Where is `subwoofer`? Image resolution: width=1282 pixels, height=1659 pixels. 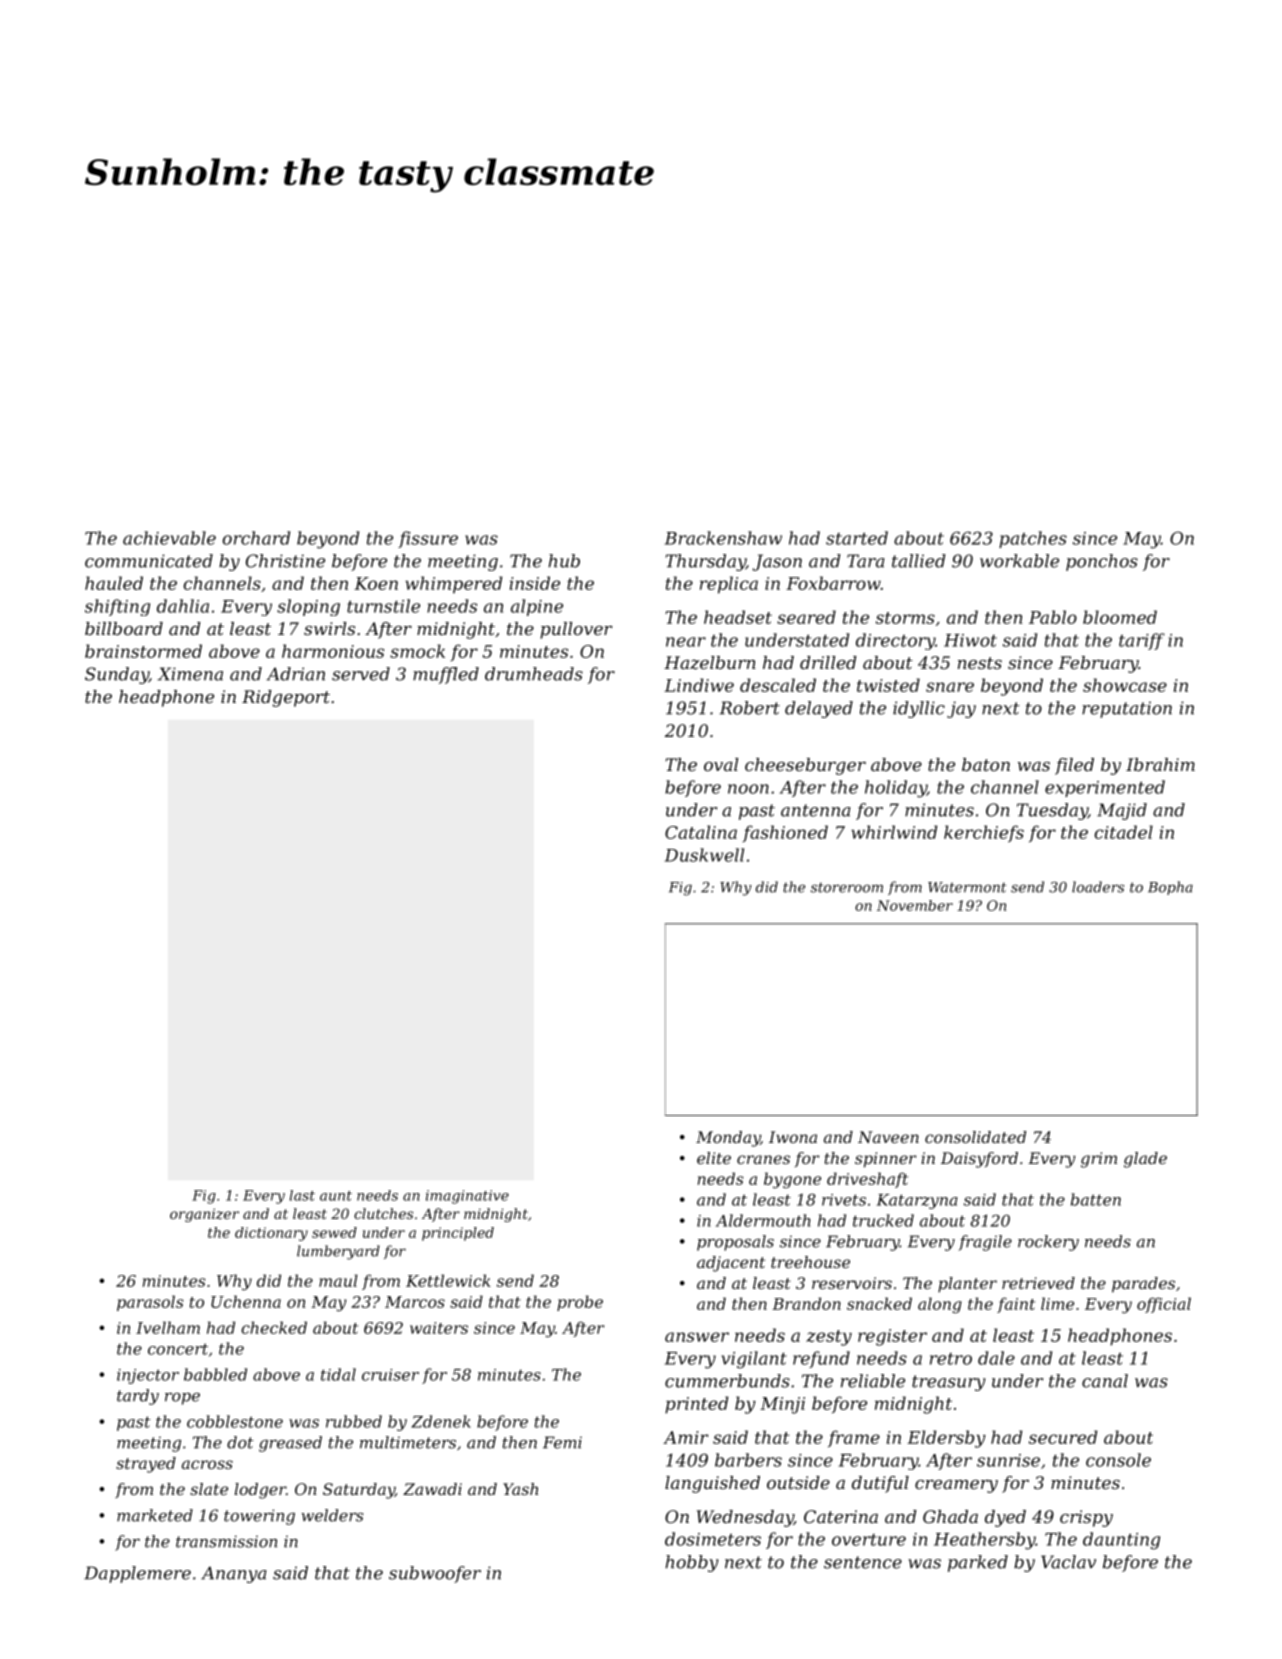
subwoofer is located at coordinates (435, 1574).
